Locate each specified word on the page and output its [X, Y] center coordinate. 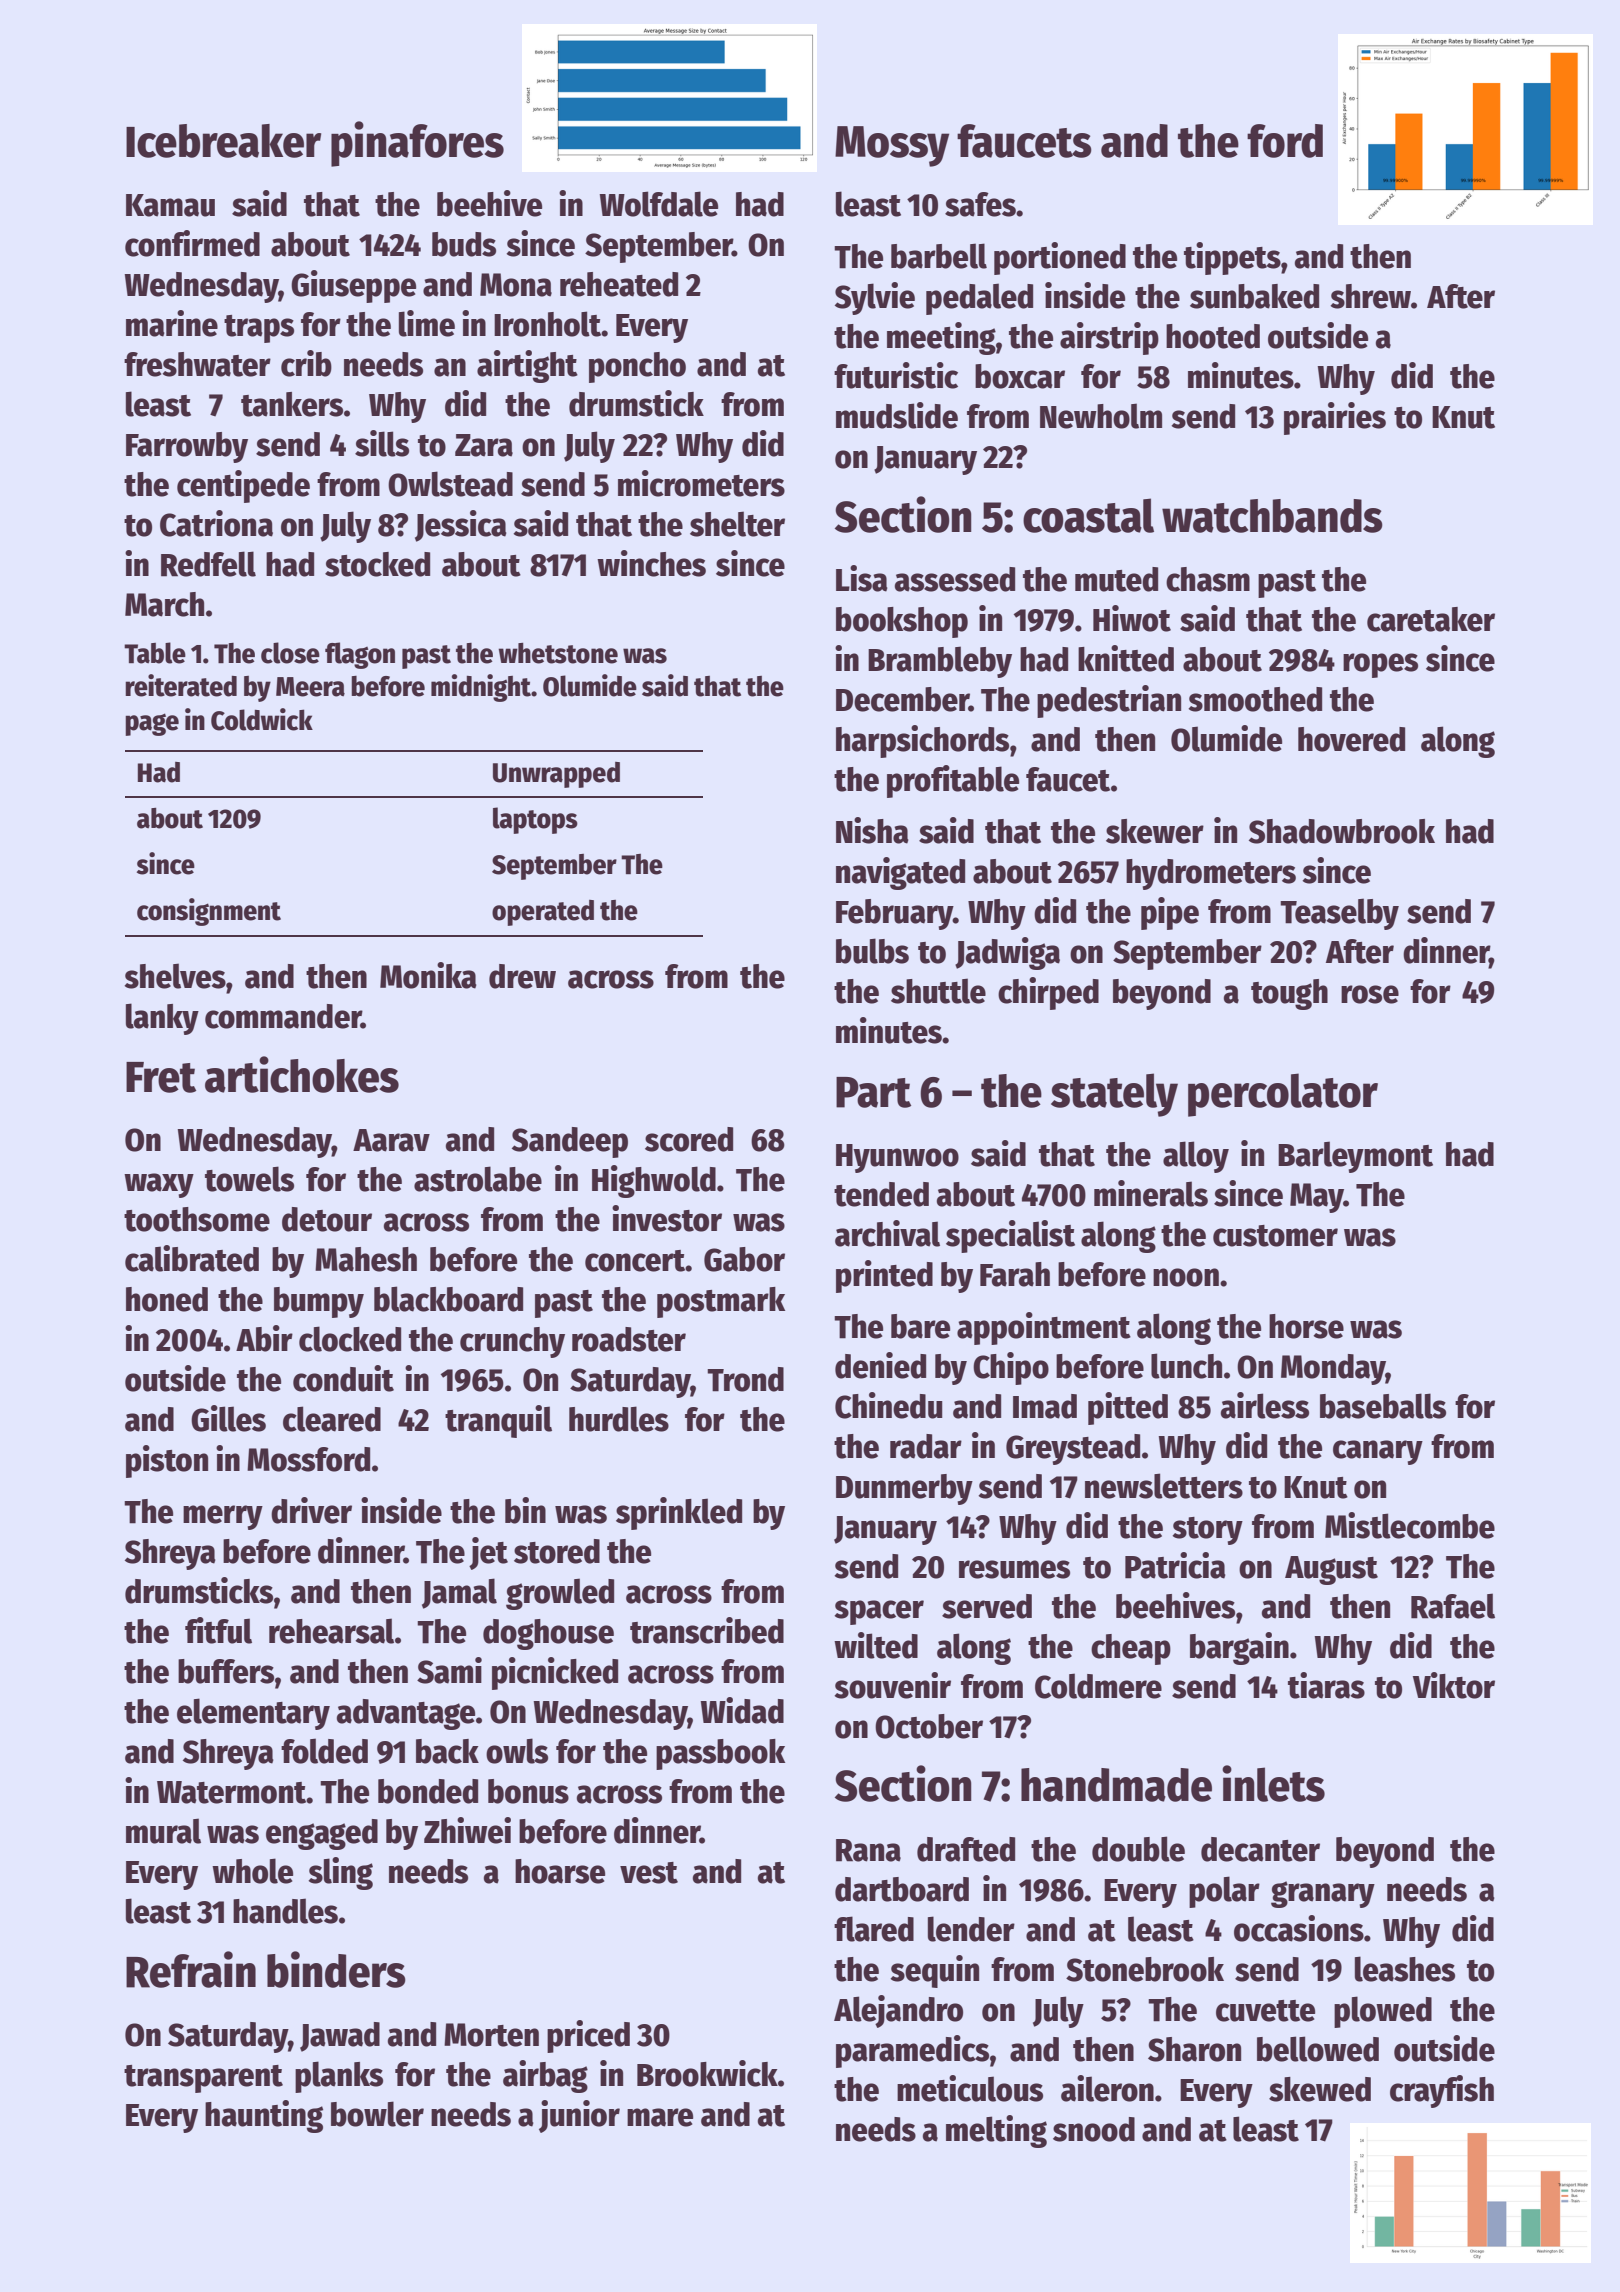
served [987, 1606]
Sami [449, 1670]
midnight [481, 688]
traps [259, 329]
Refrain [191, 1969]
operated [543, 913]
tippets [1232, 258]
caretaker [1431, 619]
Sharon [1194, 2049]
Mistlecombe [1410, 1525]
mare [660, 2117]
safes [980, 204]
